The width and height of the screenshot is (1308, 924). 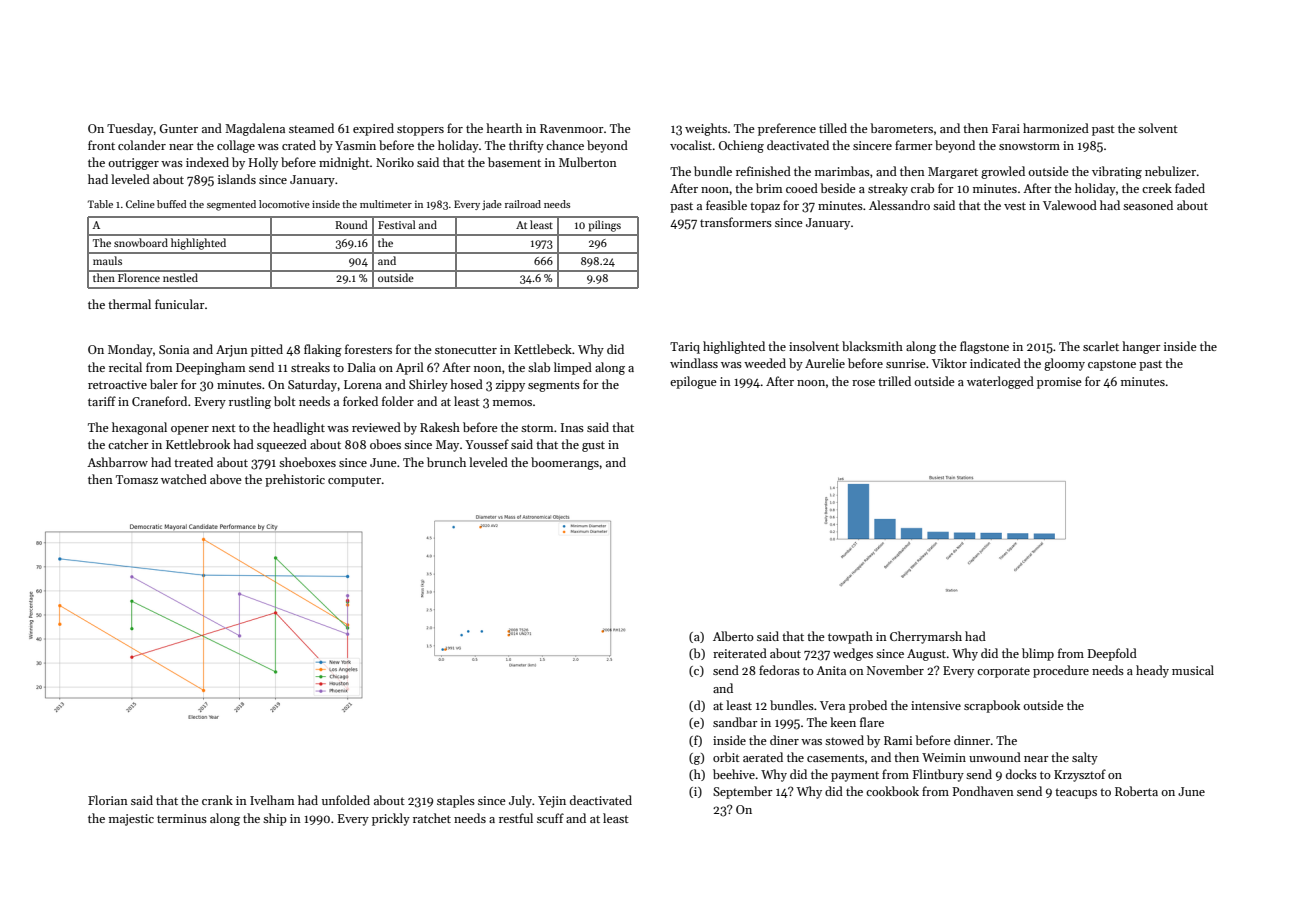 I want to click on epilogue, so click(x=693, y=382).
